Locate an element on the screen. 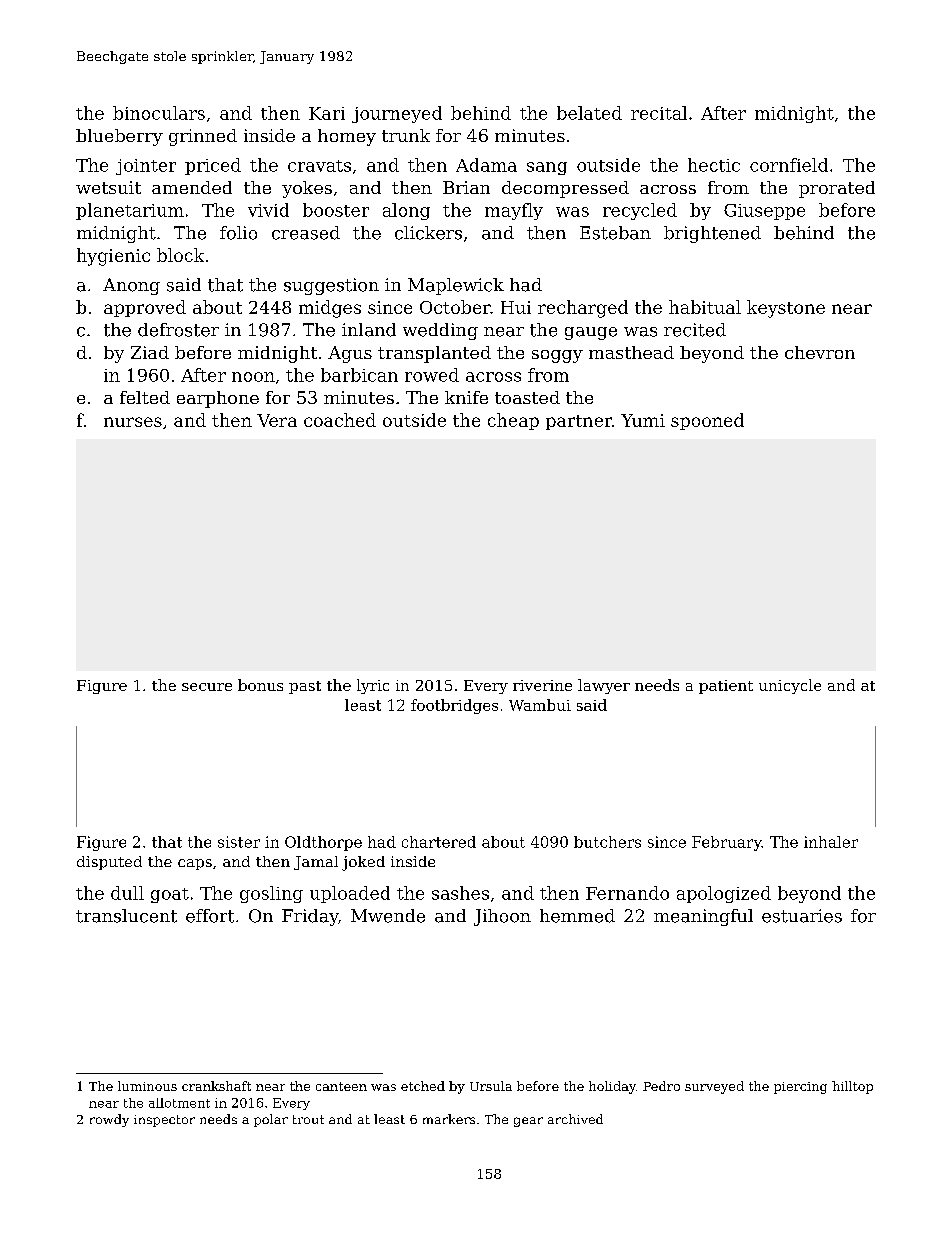 The width and height of the screenshot is (952, 1233). recycled is located at coordinates (640, 211).
